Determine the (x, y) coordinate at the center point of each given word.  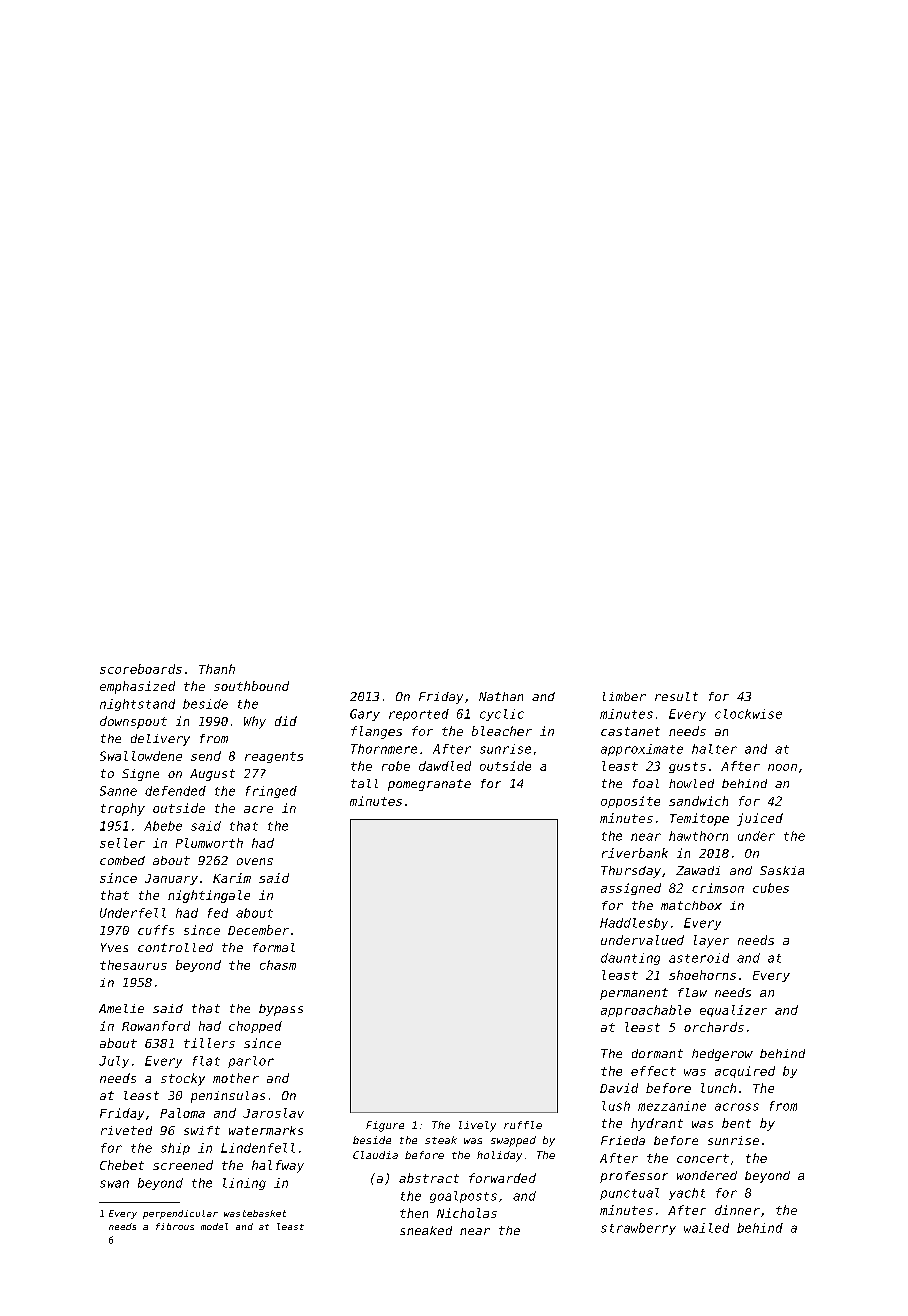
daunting (630, 959)
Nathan (501, 696)
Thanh (217, 669)
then (414, 1213)
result (676, 696)
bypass (281, 1010)
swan (114, 1184)
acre (258, 809)
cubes (771, 888)
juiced (760, 819)
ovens (255, 861)
